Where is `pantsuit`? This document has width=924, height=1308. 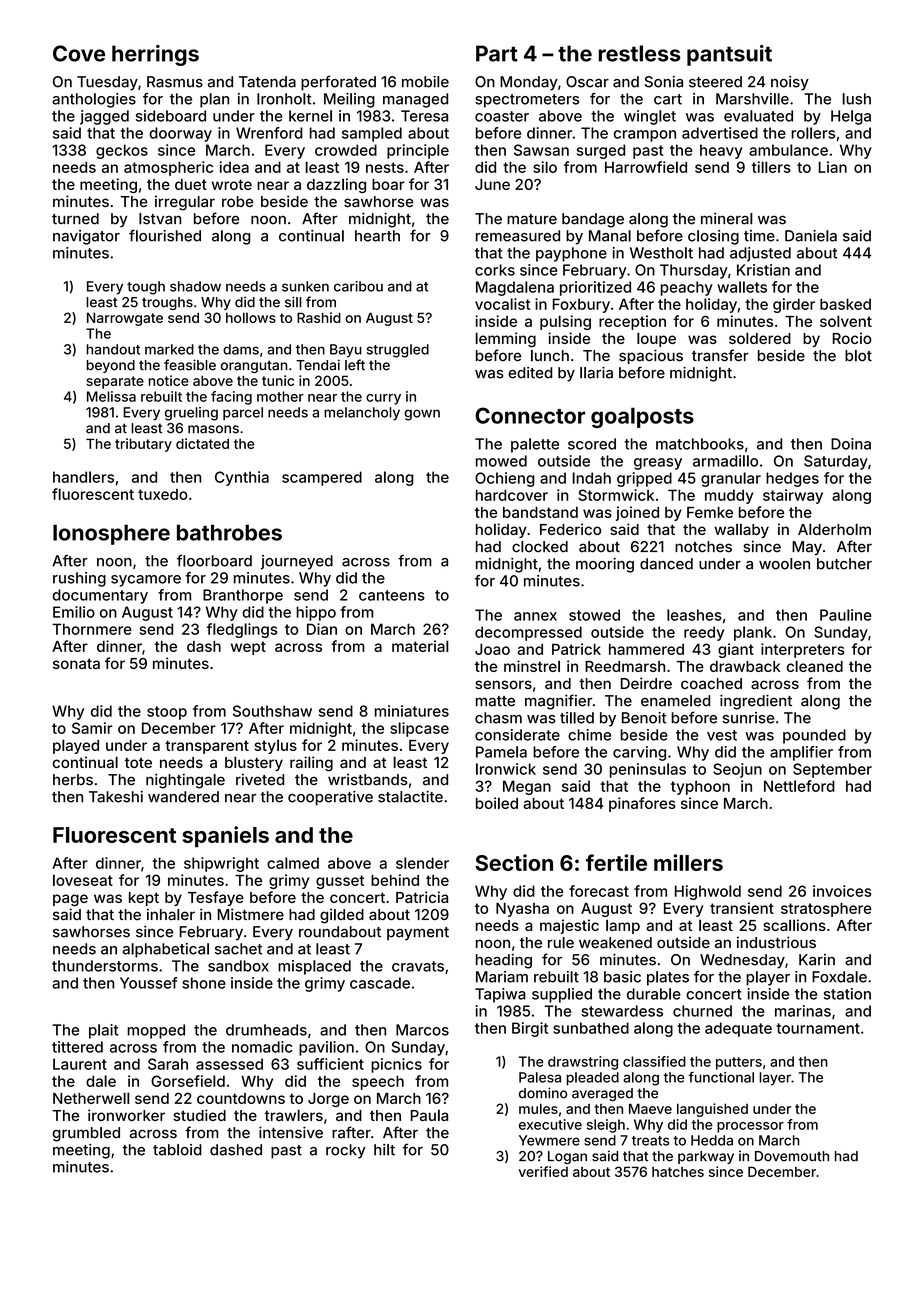 pantsuit is located at coordinates (729, 55).
